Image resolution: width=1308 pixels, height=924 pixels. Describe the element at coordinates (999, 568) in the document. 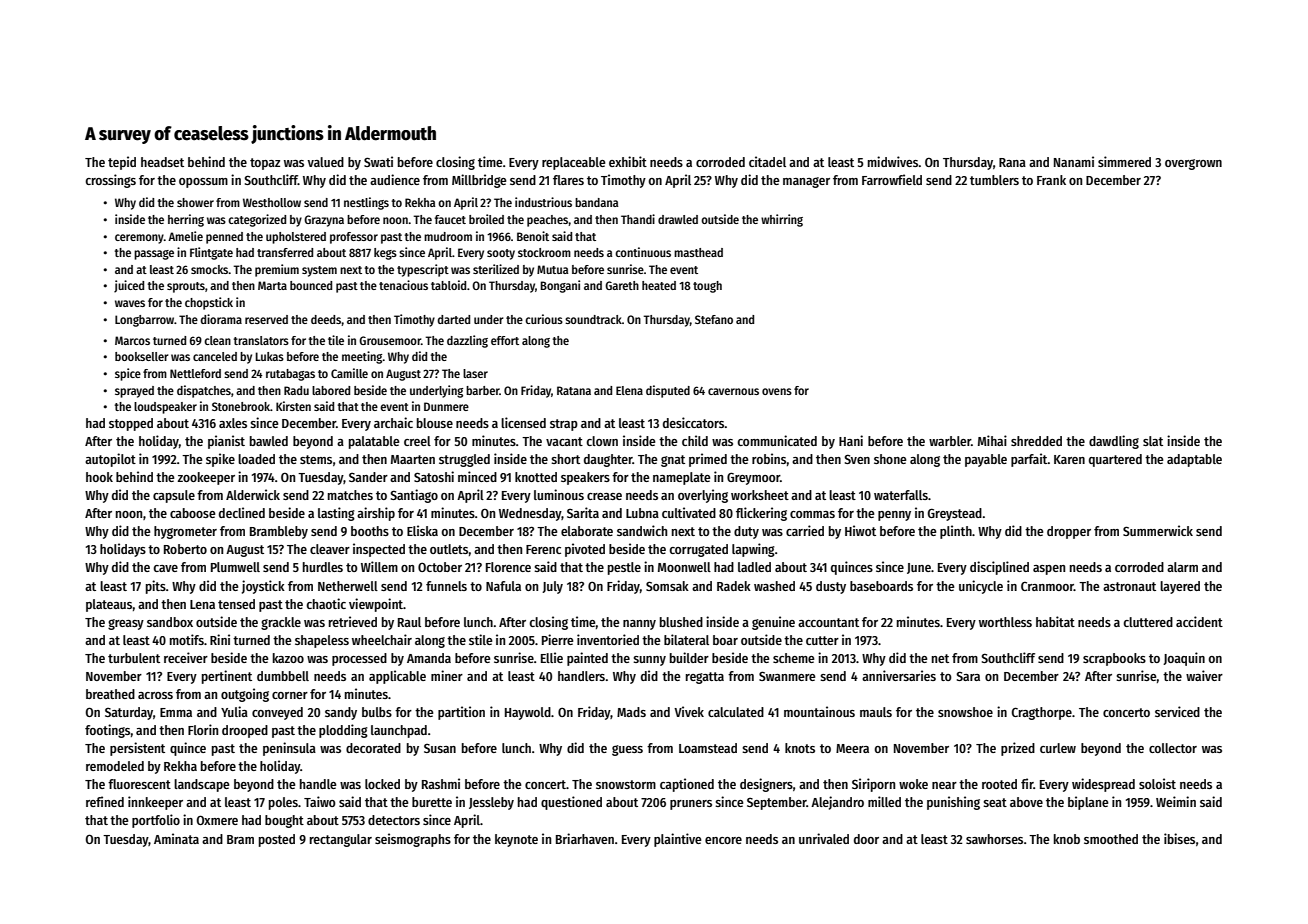

I see `disciplined` at that location.
